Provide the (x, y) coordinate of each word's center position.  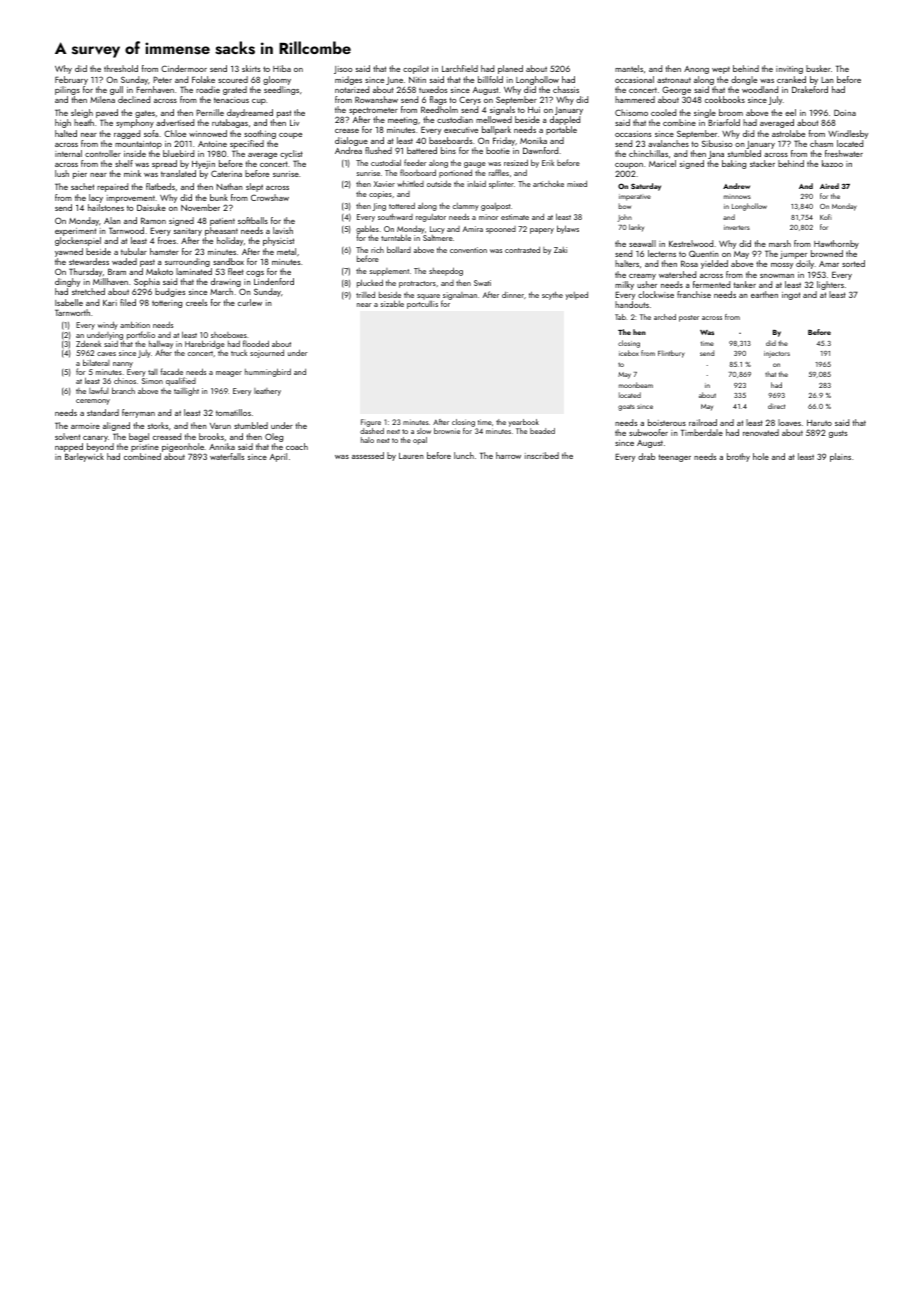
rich (377, 249)
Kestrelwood (691, 243)
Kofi (826, 217)
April (278, 457)
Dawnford (540, 150)
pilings (67, 90)
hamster (164, 251)
